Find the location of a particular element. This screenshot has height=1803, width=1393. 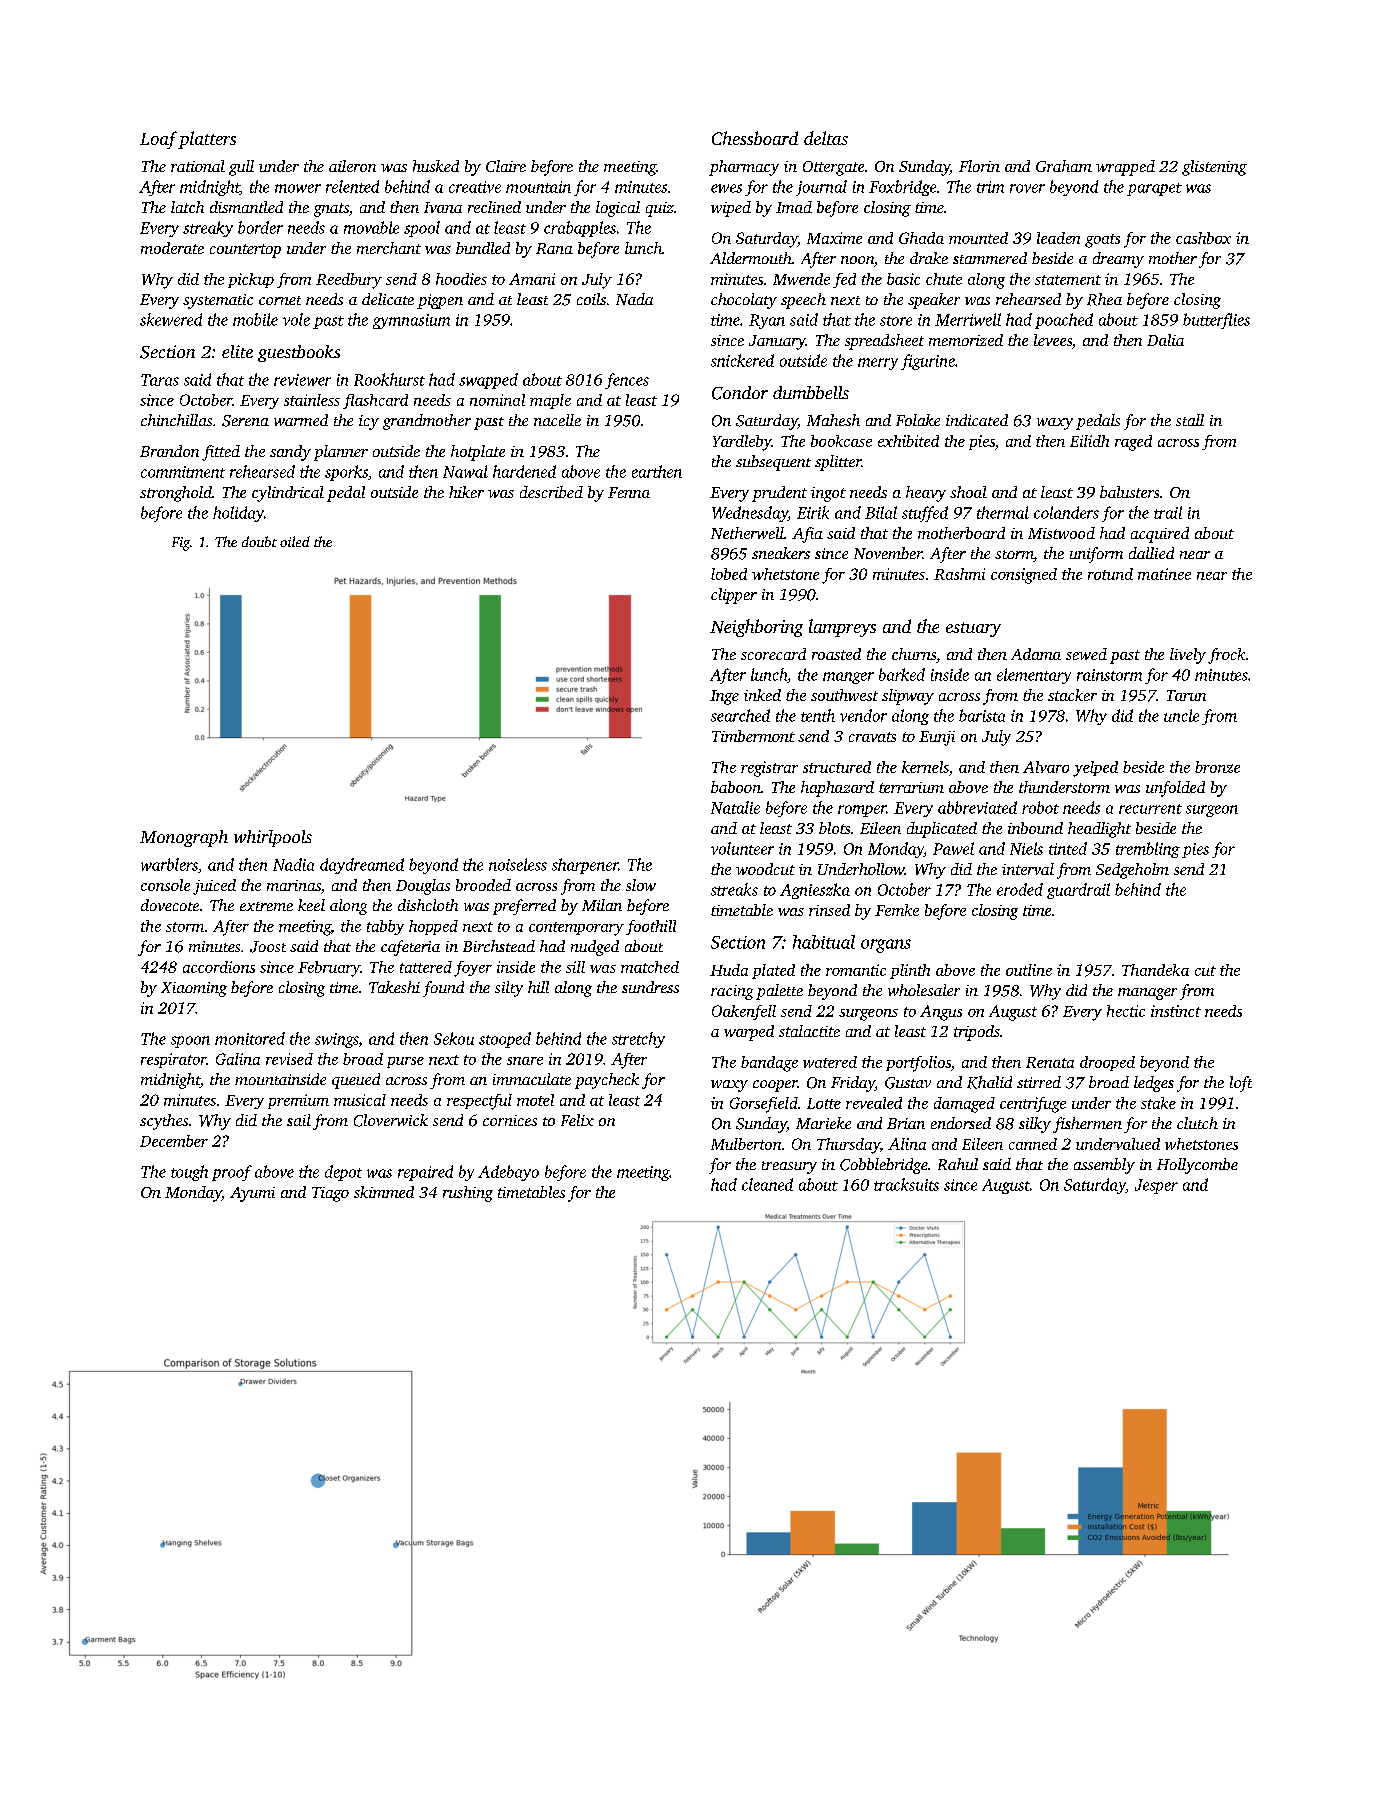

Tiago is located at coordinates (330, 1194).
